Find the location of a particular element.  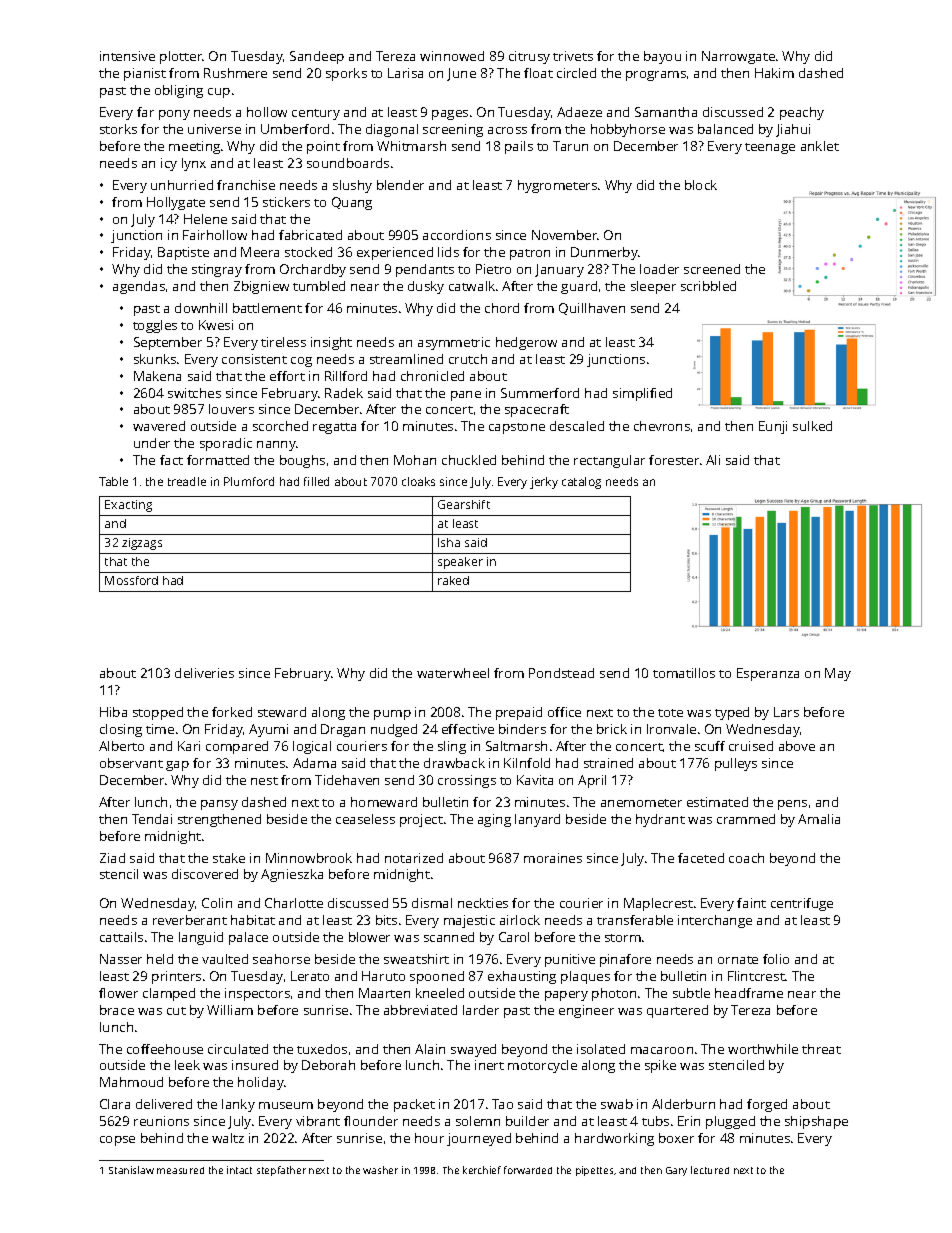

Ziad is located at coordinates (112, 858).
